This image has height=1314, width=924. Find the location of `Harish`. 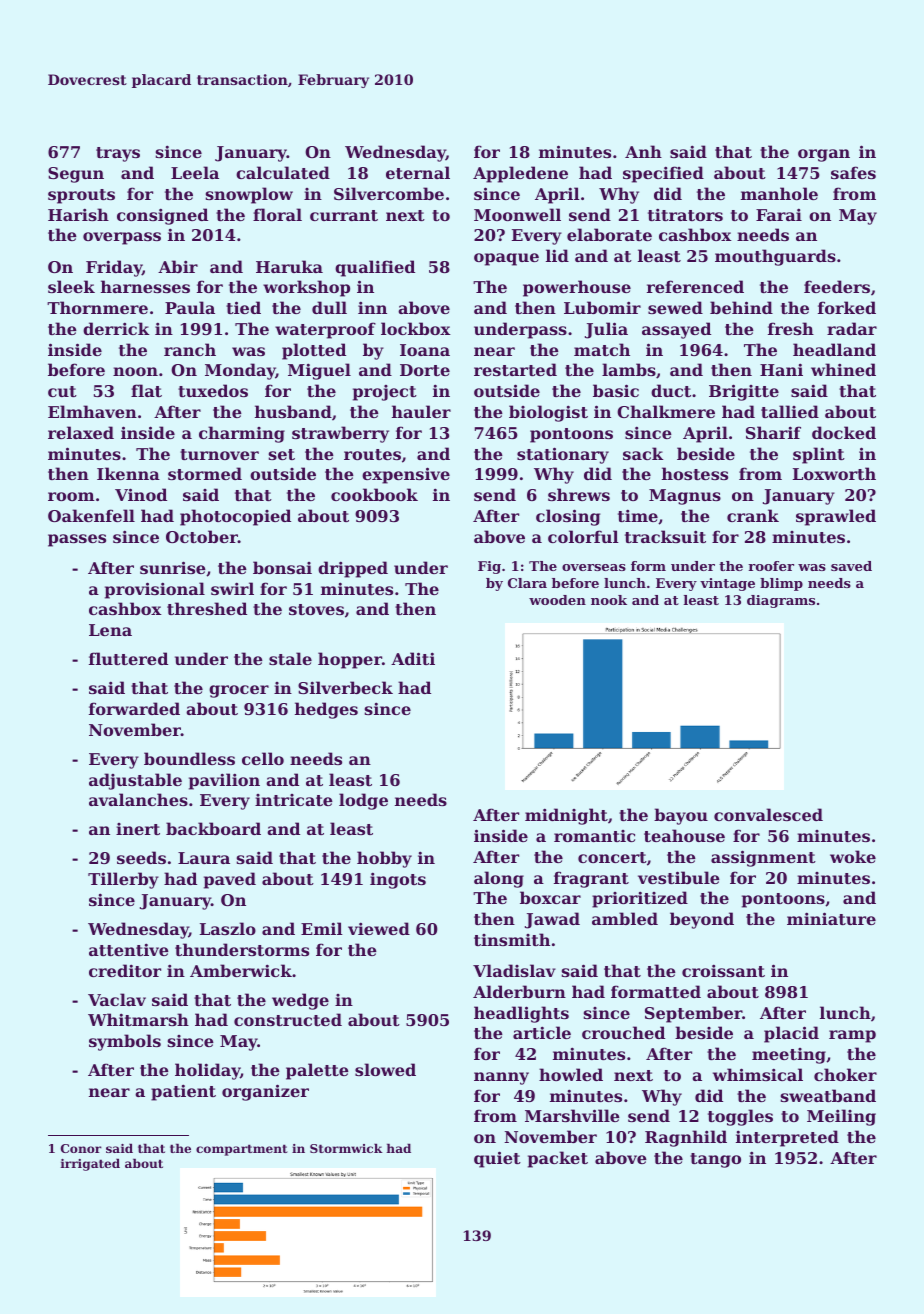

Harish is located at coordinates (78, 214).
